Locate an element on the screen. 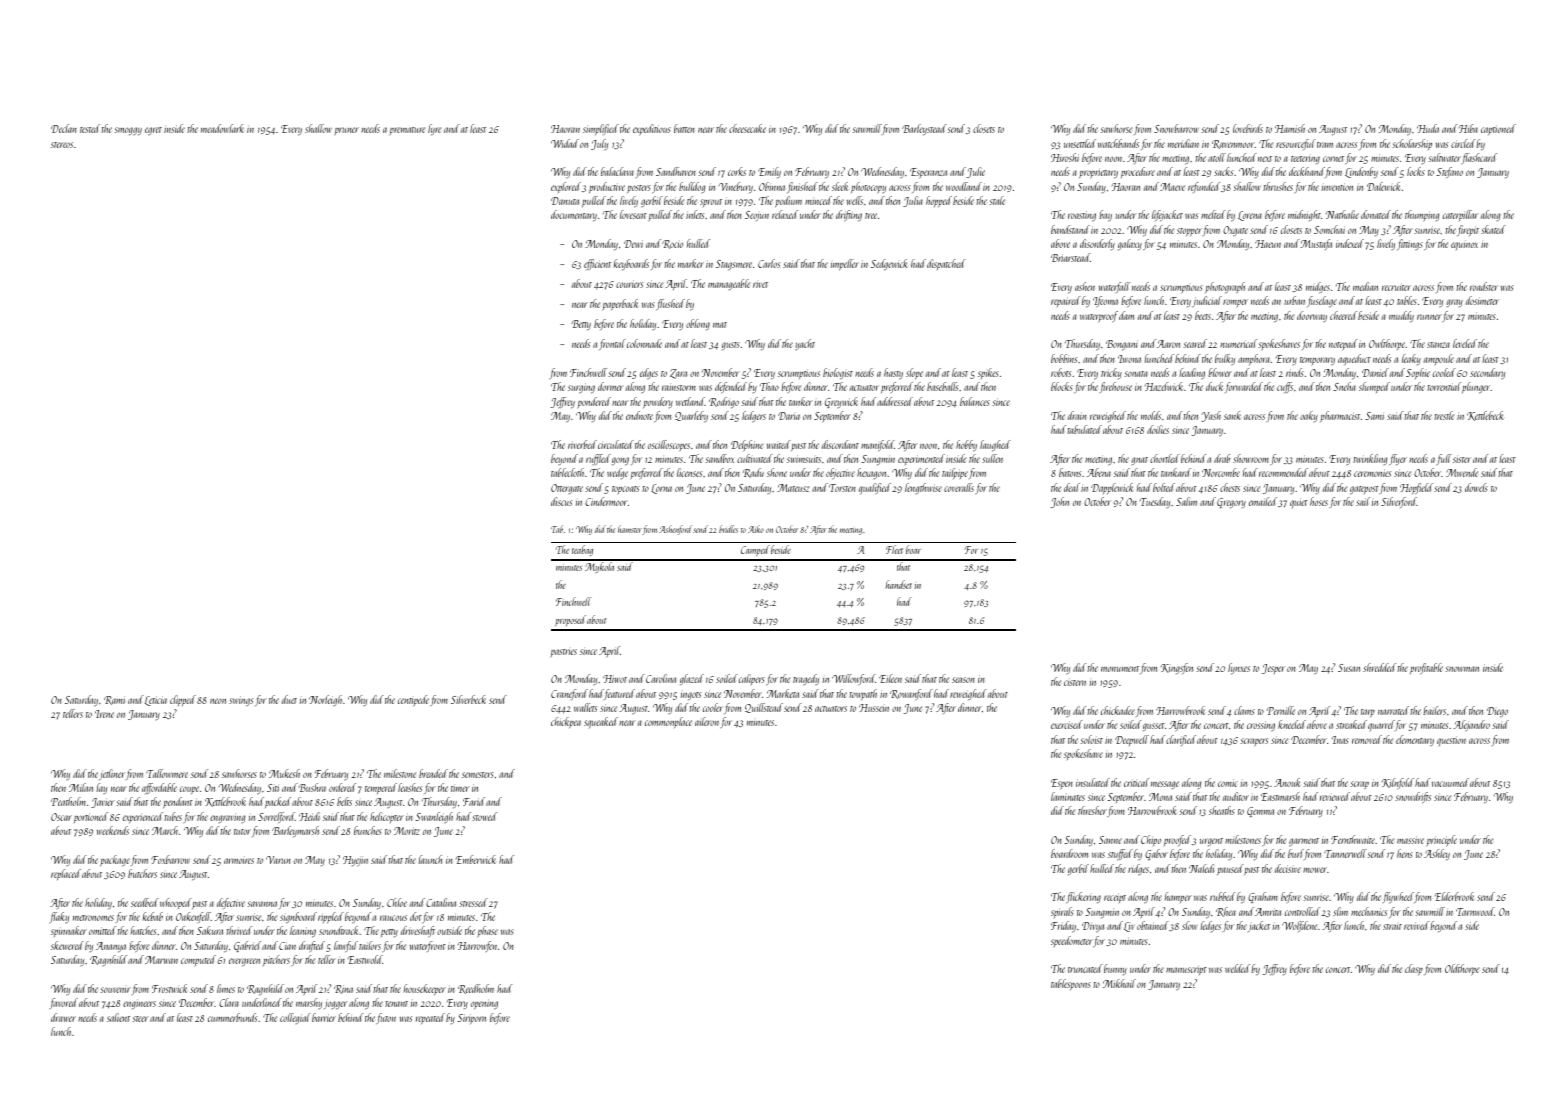 The image size is (1567, 1108). phase is located at coordinates (488, 931).
